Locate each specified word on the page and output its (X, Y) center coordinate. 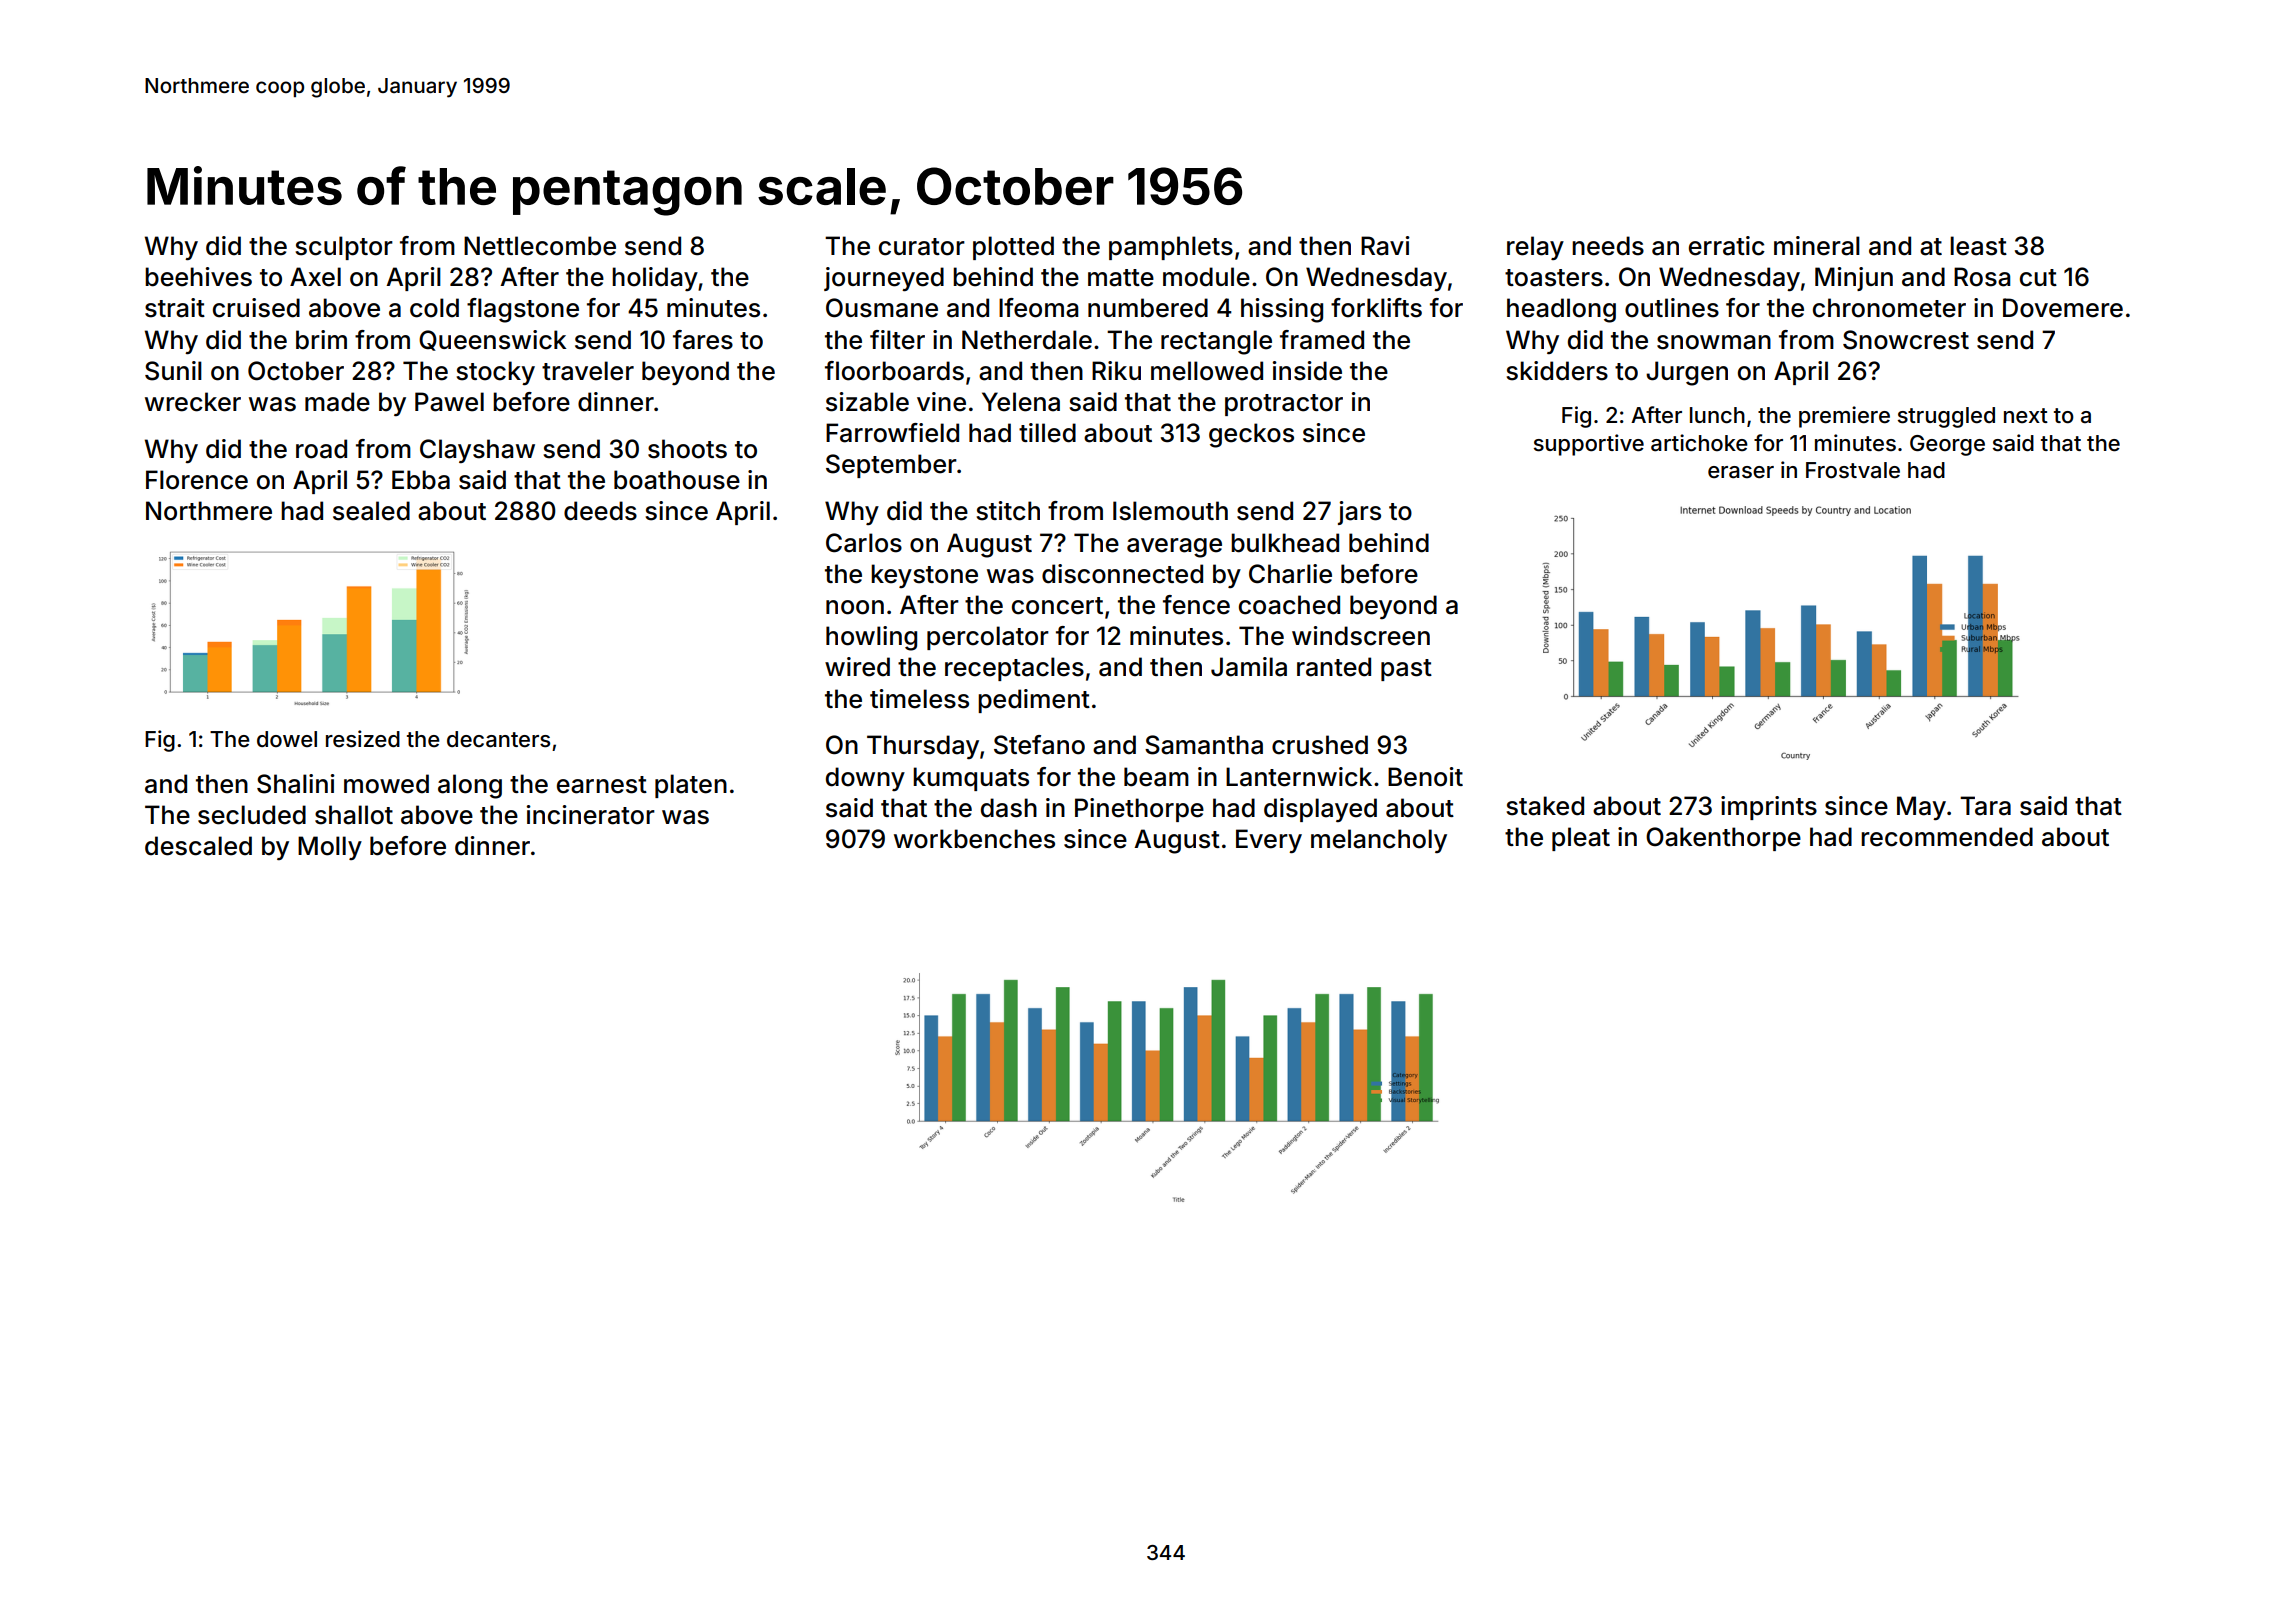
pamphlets (1171, 248)
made (337, 402)
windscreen (1361, 636)
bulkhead (1285, 543)
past (1406, 670)
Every (1269, 841)
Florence (197, 480)
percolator (988, 638)
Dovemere (2063, 308)
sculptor (344, 248)
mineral (1817, 246)
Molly (330, 848)
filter (897, 340)
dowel (287, 739)
